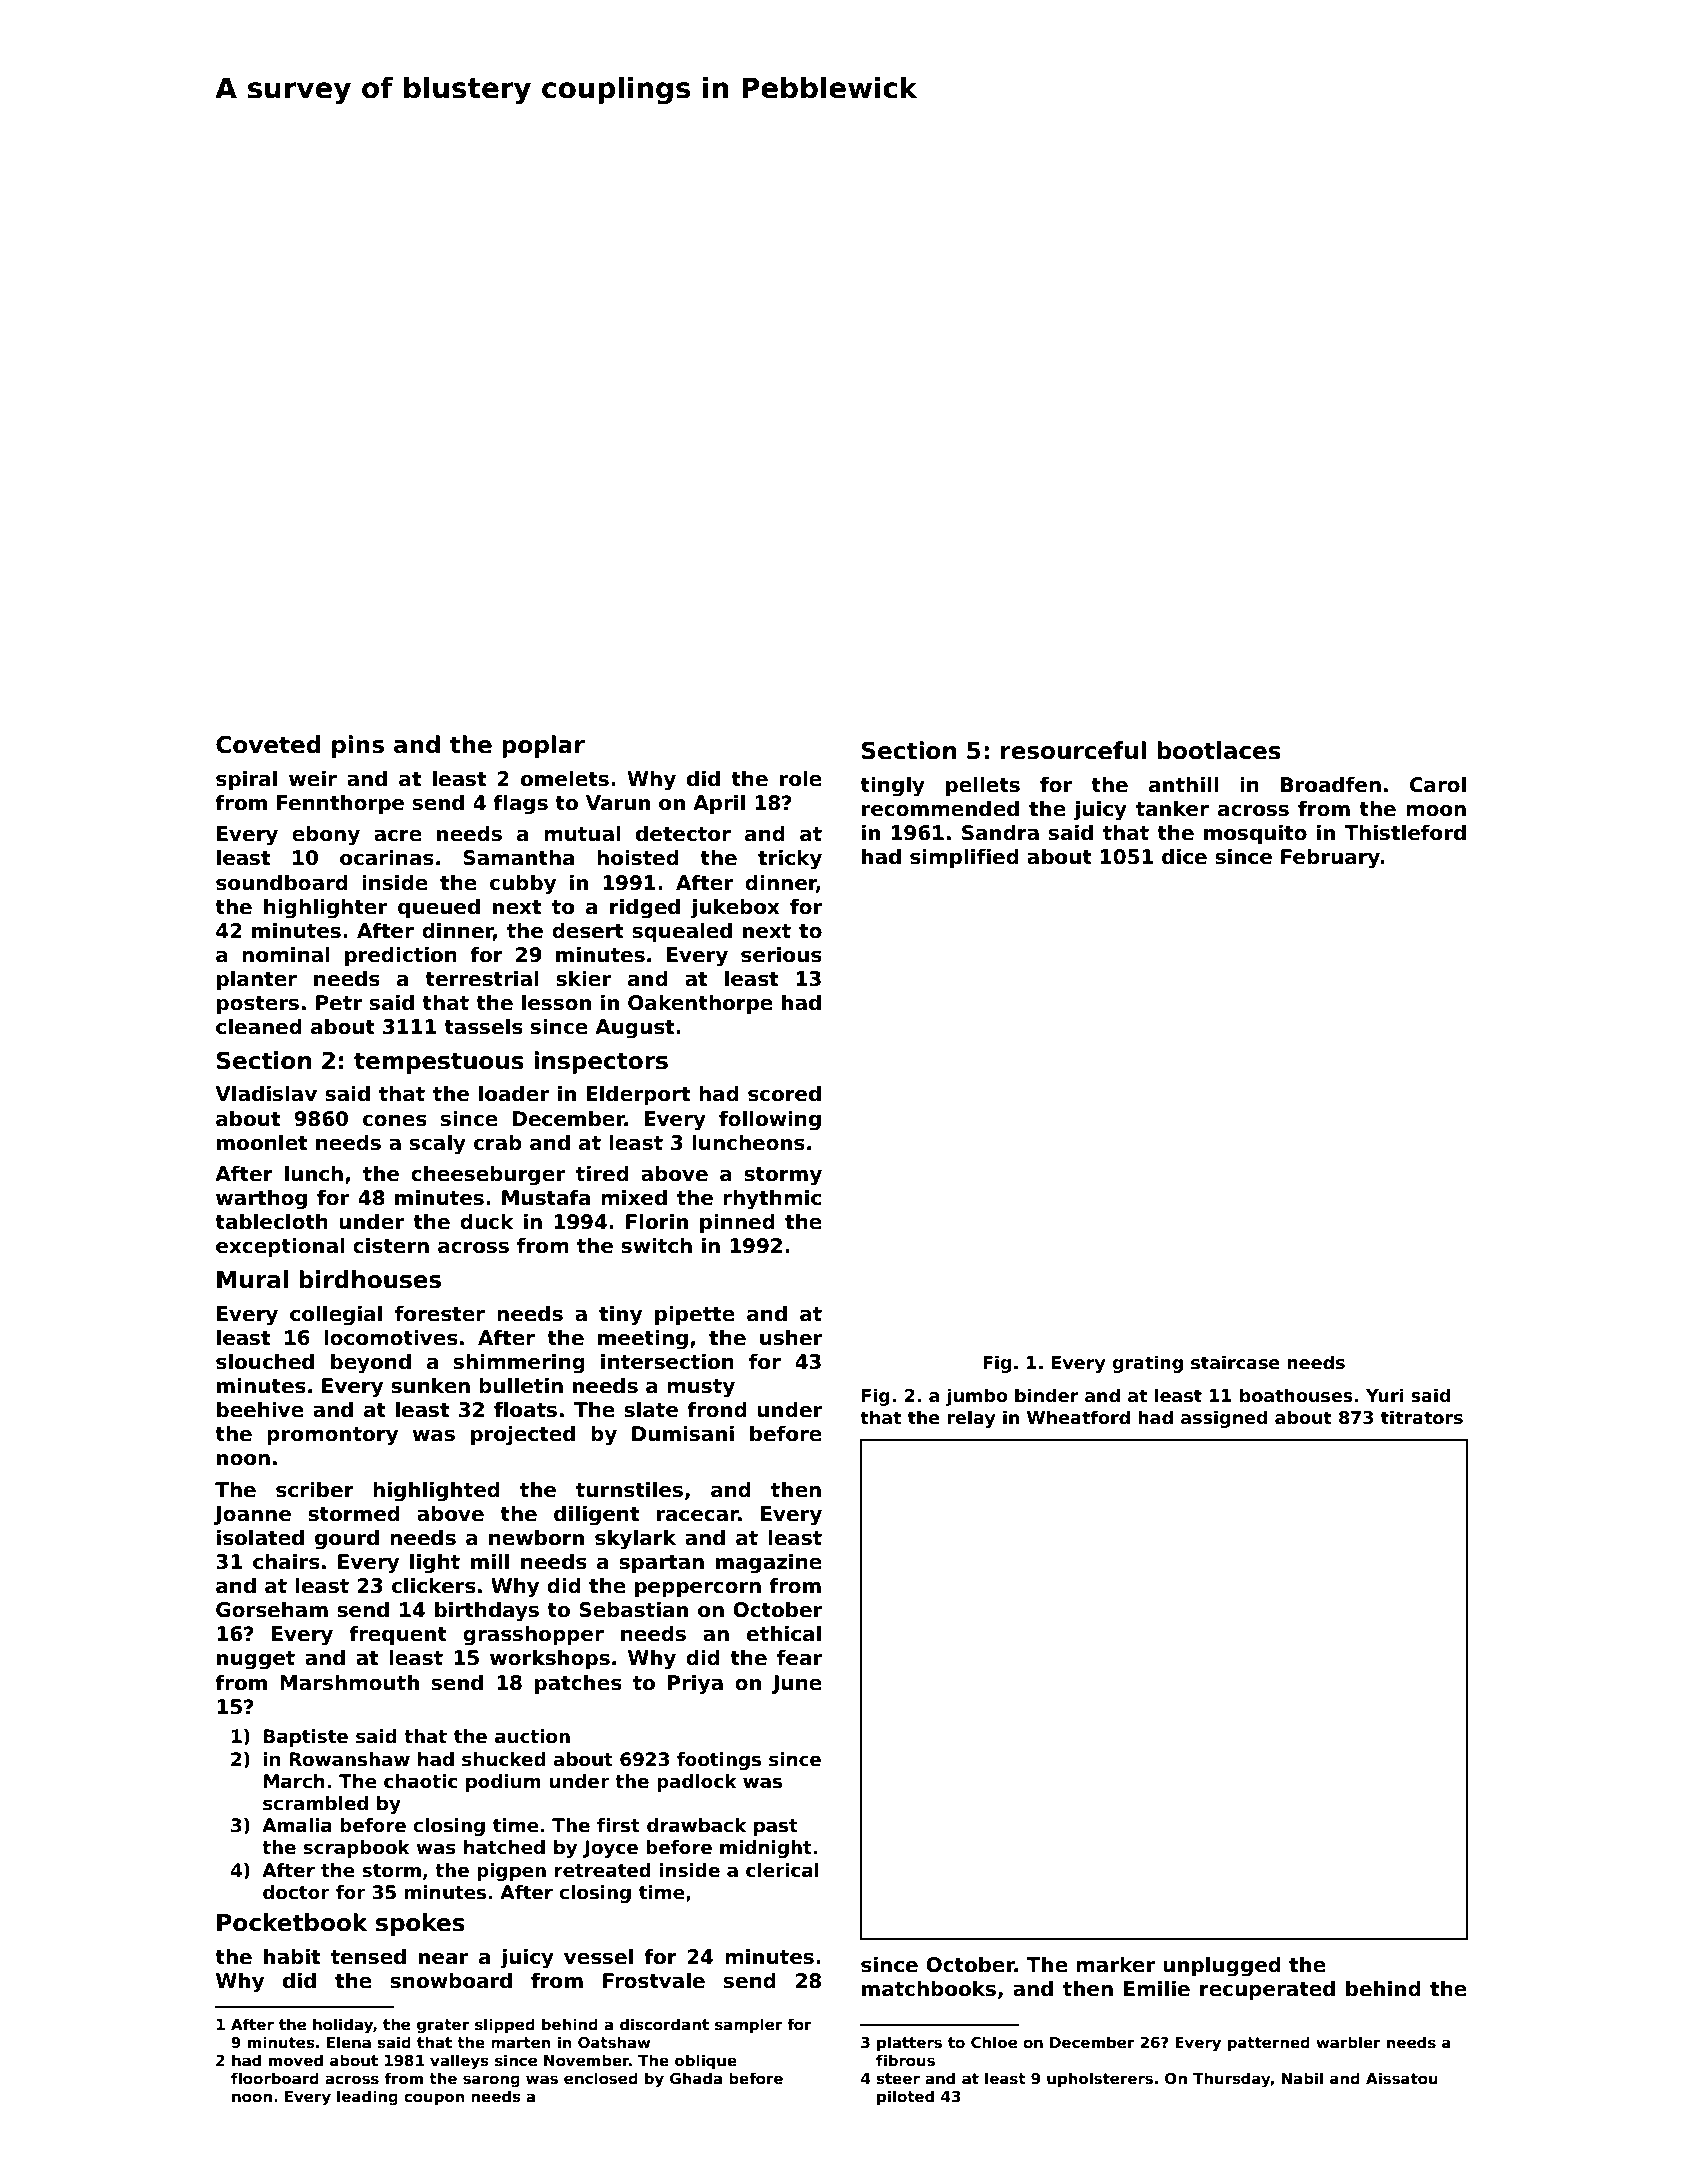 This image has height=2178, width=1683. What do you see at coordinates (261, 1199) in the image?
I see `warthog` at bounding box center [261, 1199].
